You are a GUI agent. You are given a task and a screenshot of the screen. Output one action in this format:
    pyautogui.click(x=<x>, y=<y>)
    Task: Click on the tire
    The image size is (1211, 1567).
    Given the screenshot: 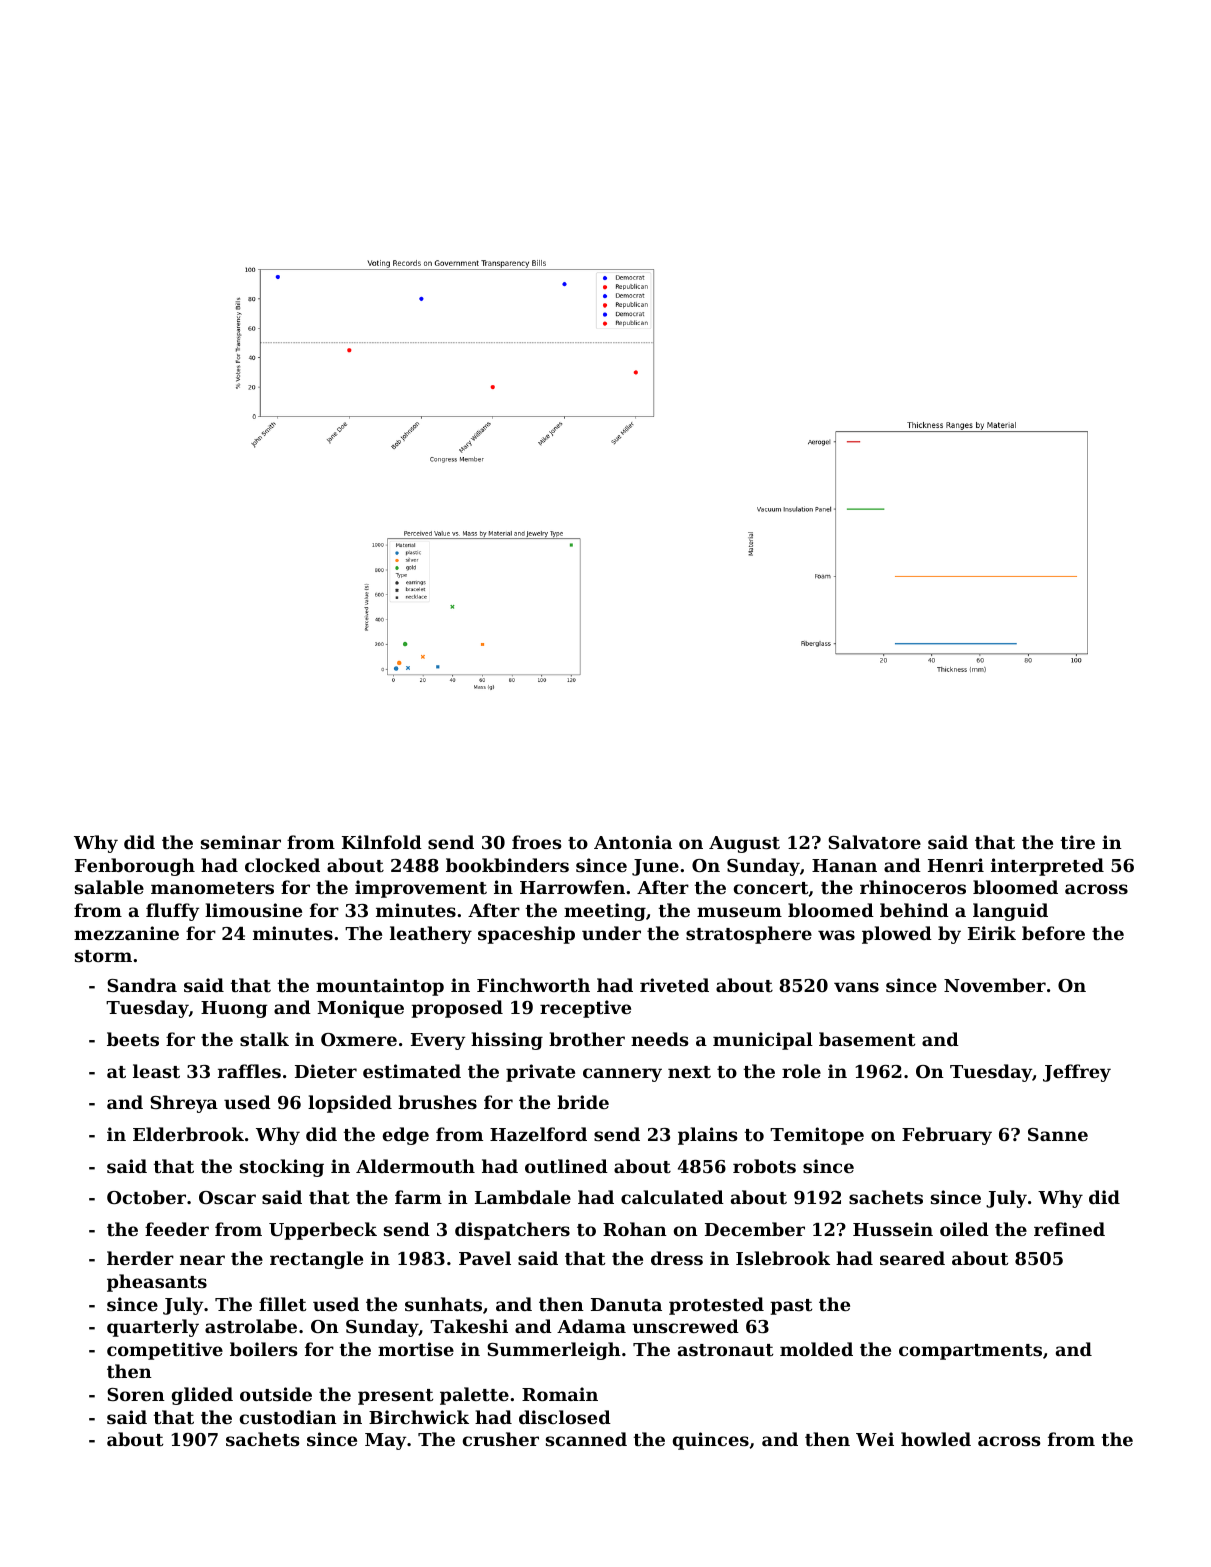 What is the action you would take?
    pyautogui.click(x=1077, y=842)
